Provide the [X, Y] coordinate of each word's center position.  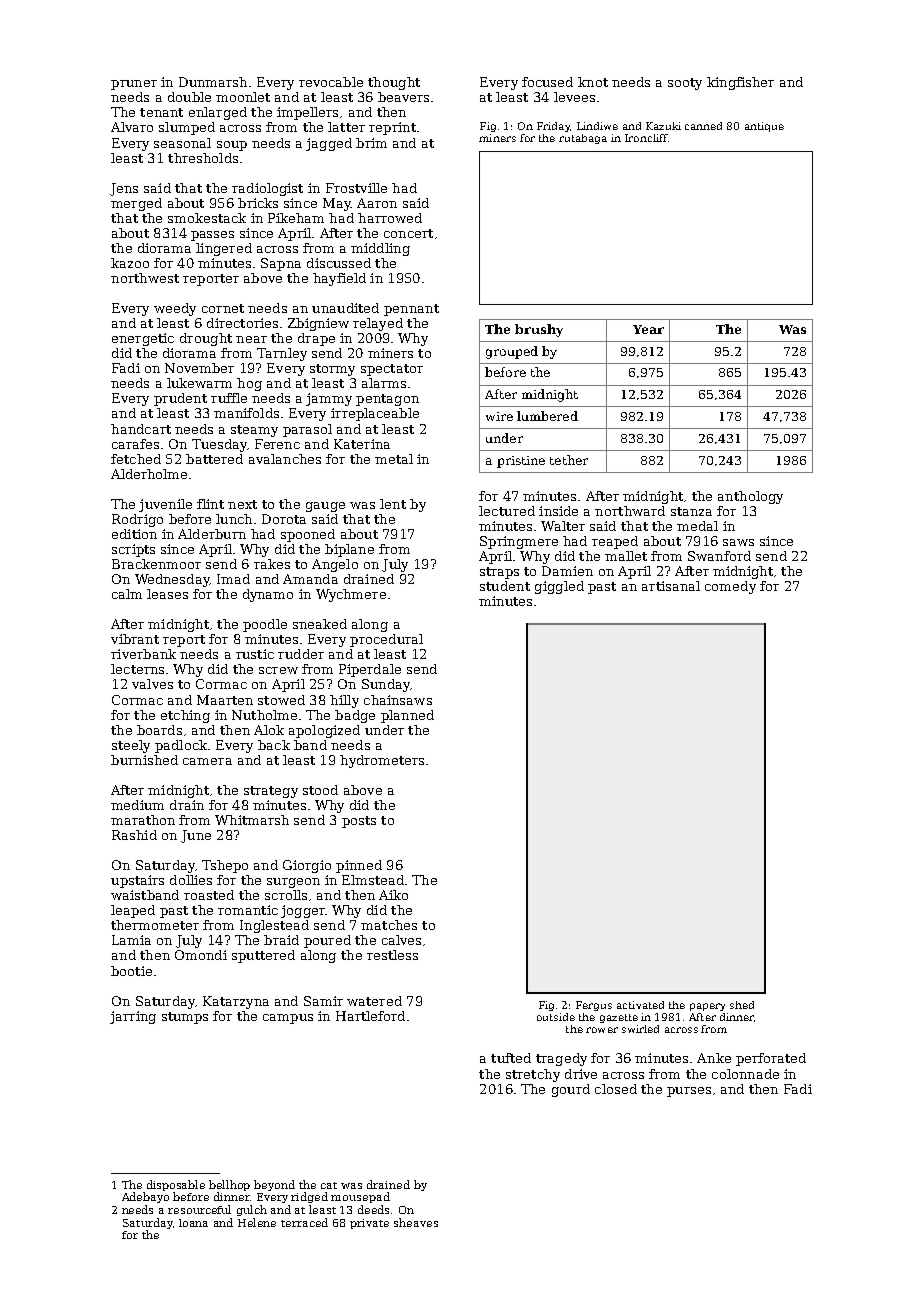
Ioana [193, 1223]
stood [320, 790]
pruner [134, 85]
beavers [403, 97]
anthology [750, 497]
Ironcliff [646, 138]
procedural [386, 640]
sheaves [416, 1222]
